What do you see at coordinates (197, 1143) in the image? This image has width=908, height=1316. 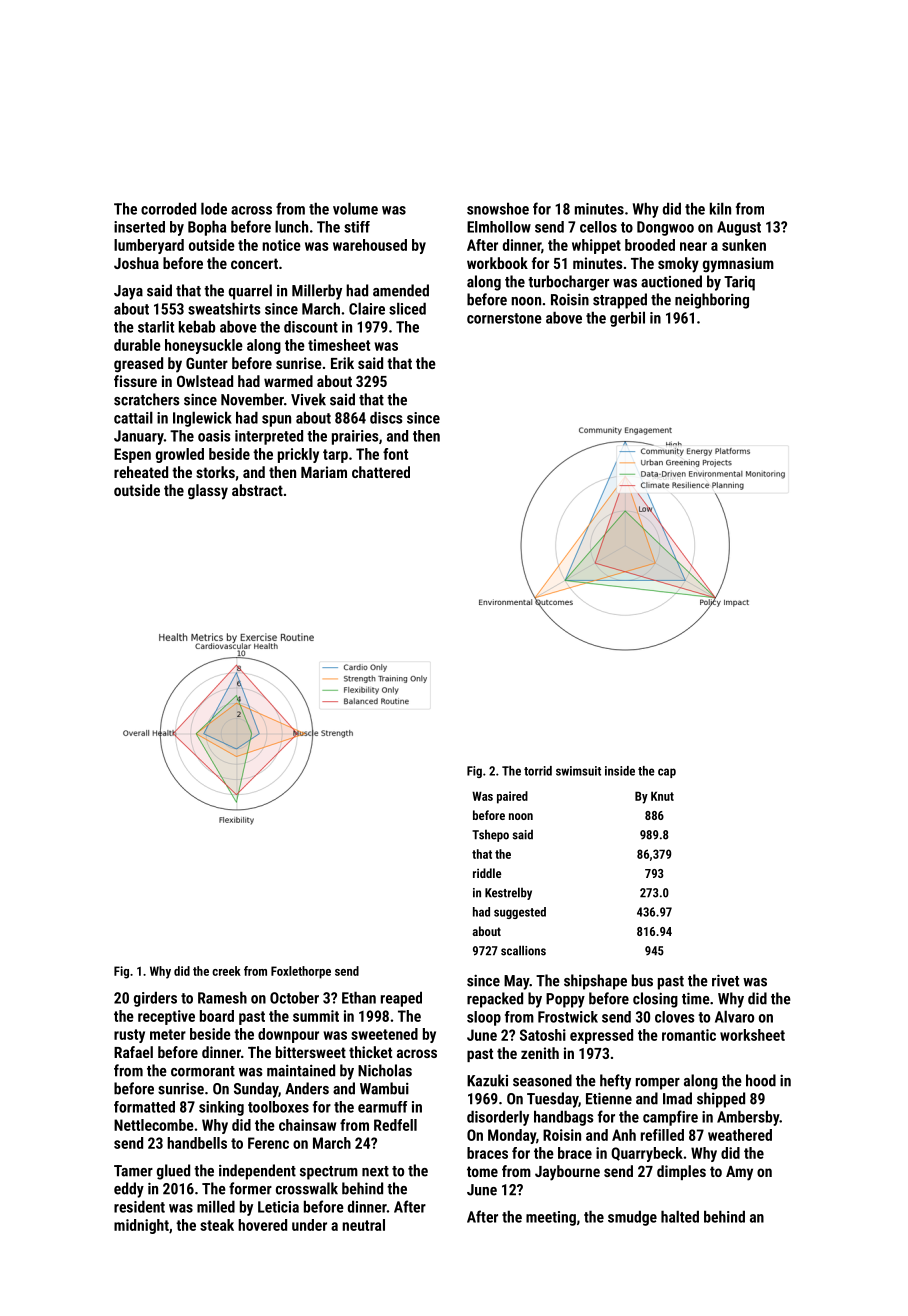 I see `handbells` at bounding box center [197, 1143].
